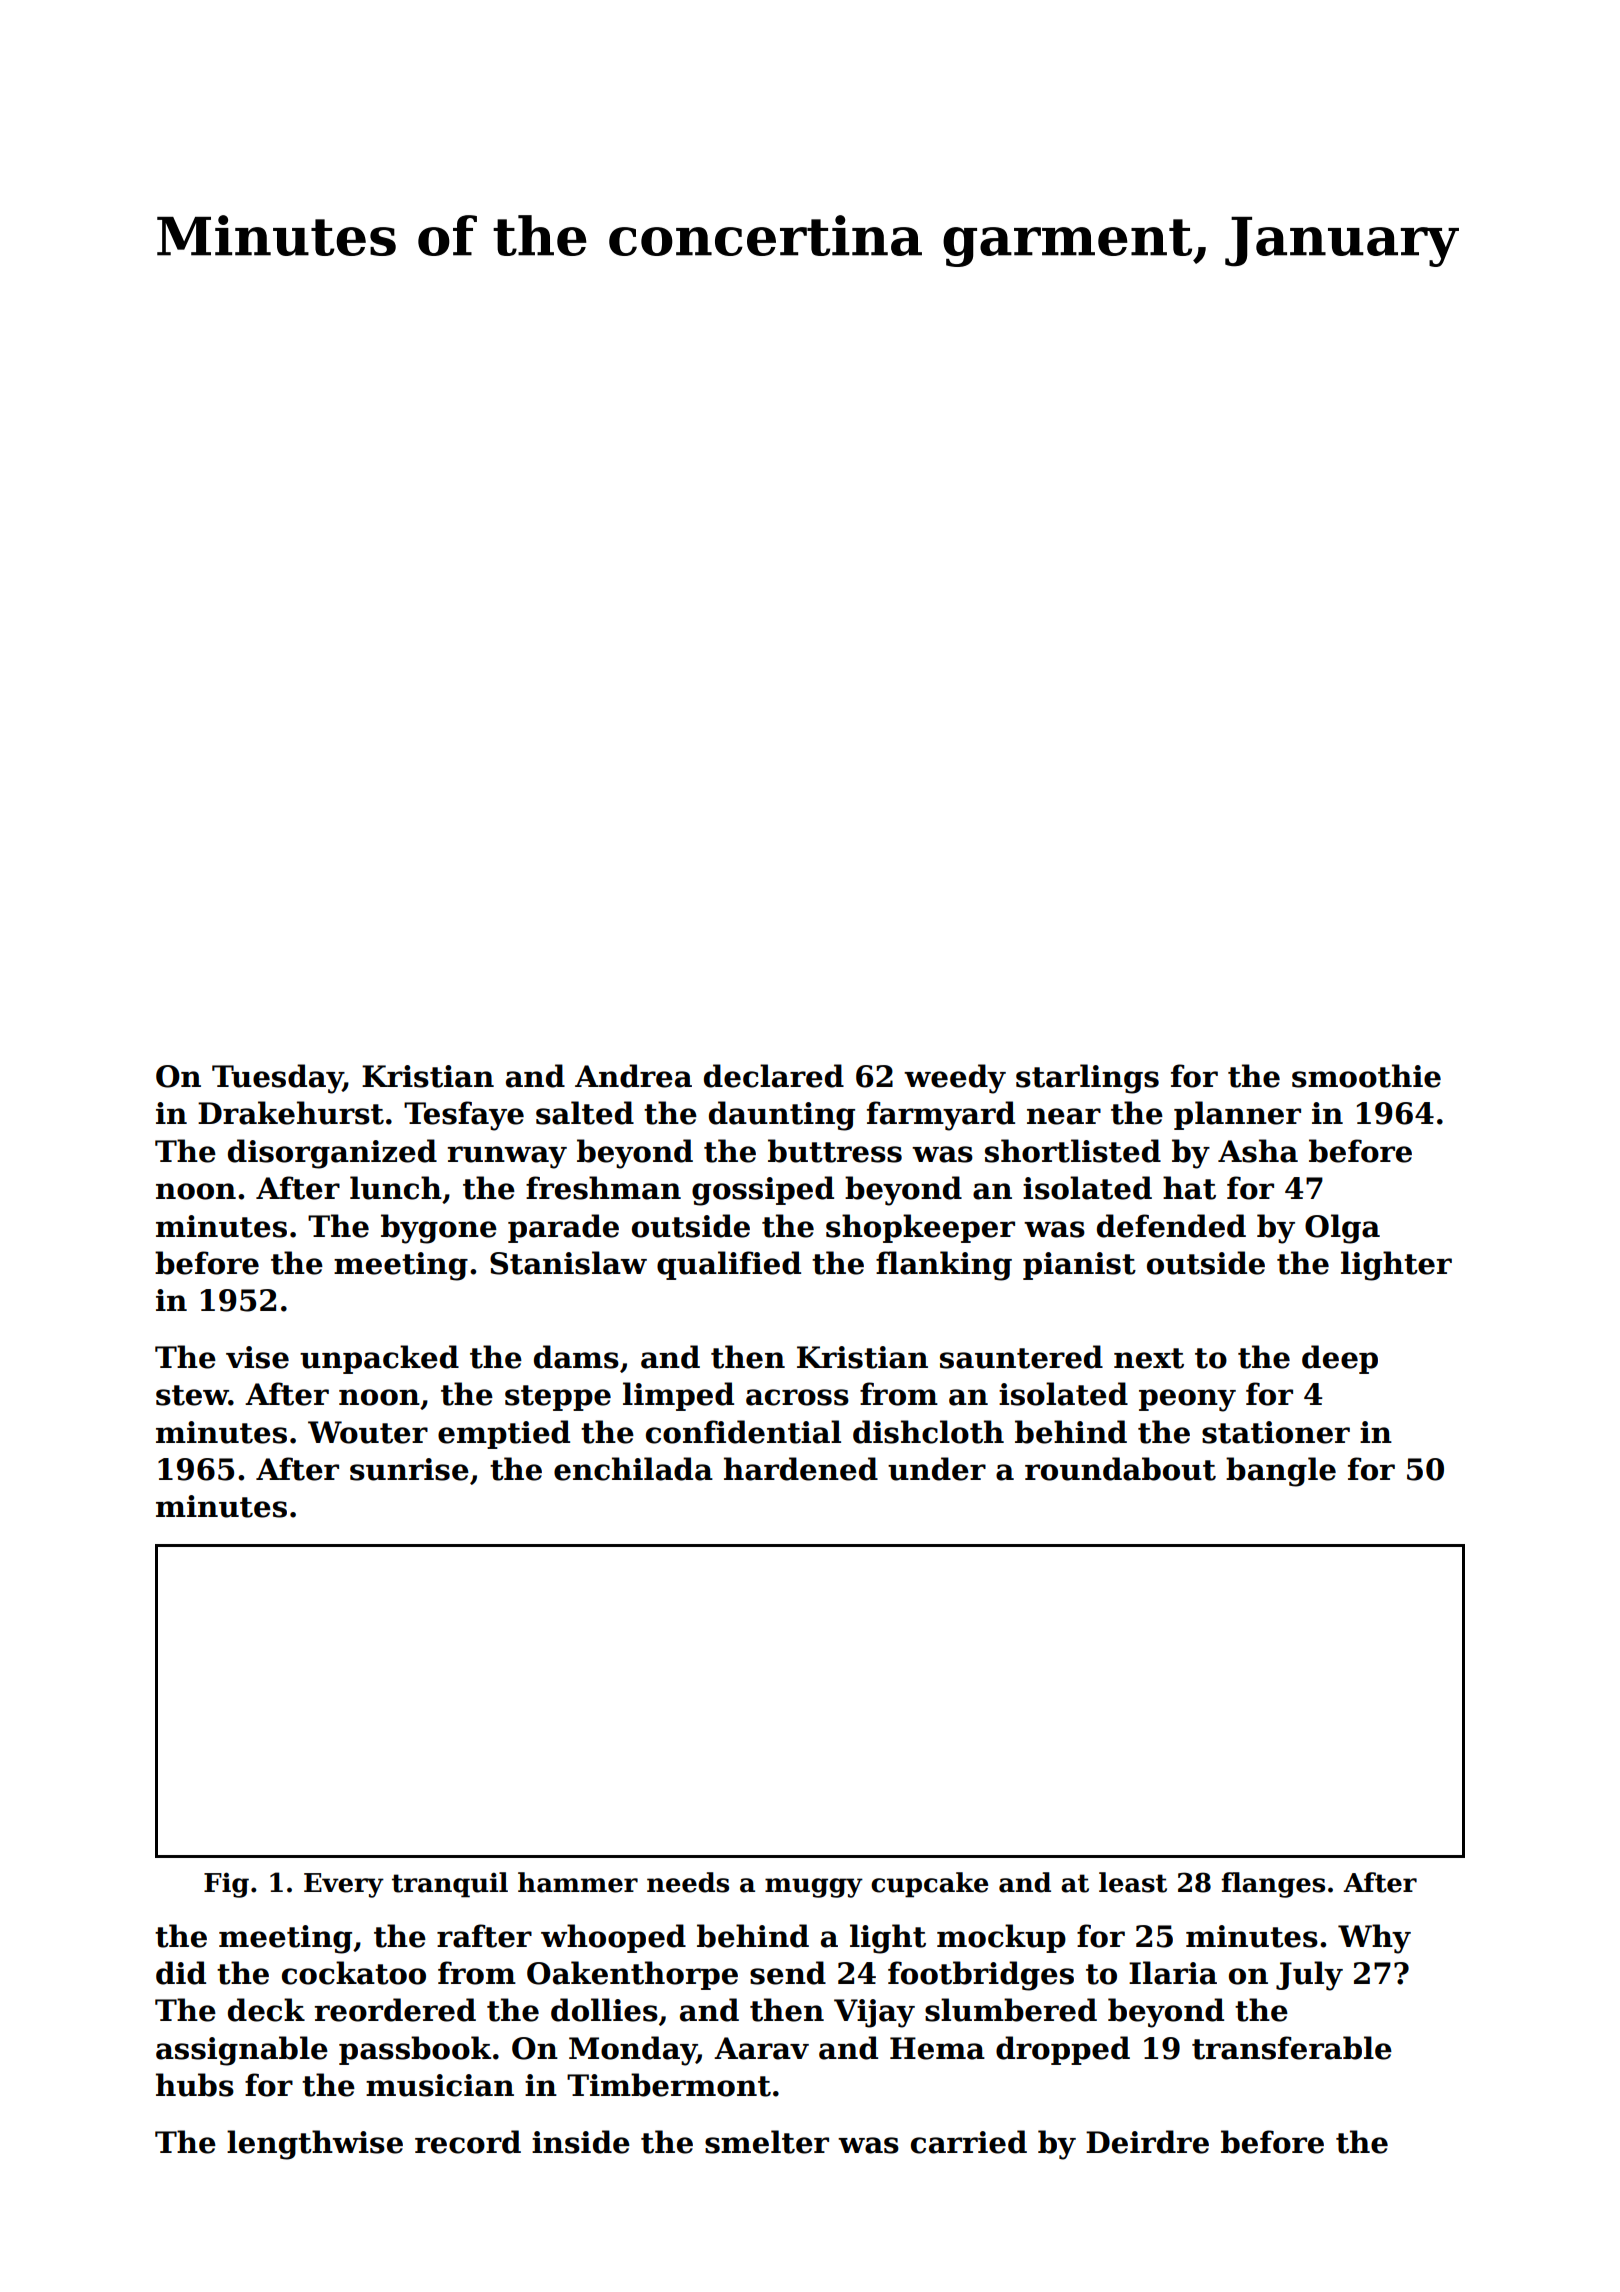 This page has width=1620, height=2292. What do you see at coordinates (277, 1079) in the page?
I see `Tuesday` at bounding box center [277, 1079].
